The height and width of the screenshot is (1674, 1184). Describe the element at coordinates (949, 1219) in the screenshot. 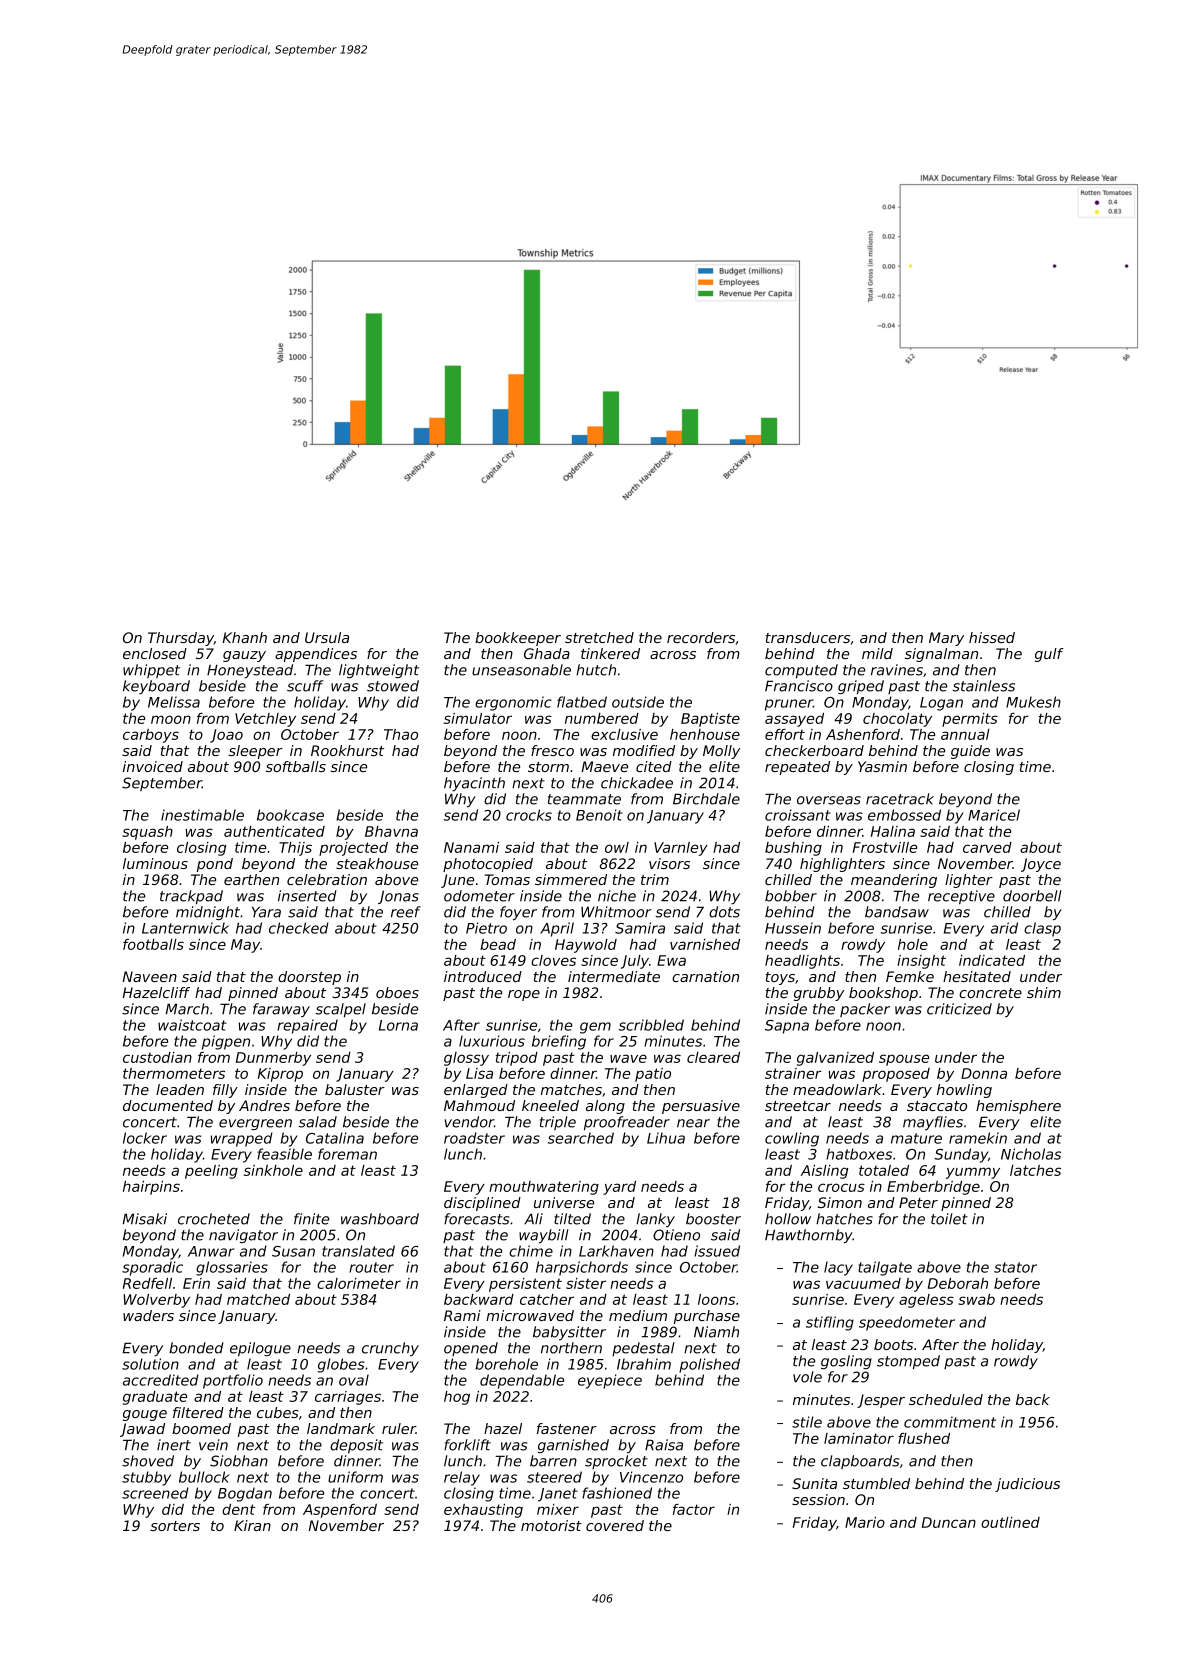

I see `toilet` at that location.
